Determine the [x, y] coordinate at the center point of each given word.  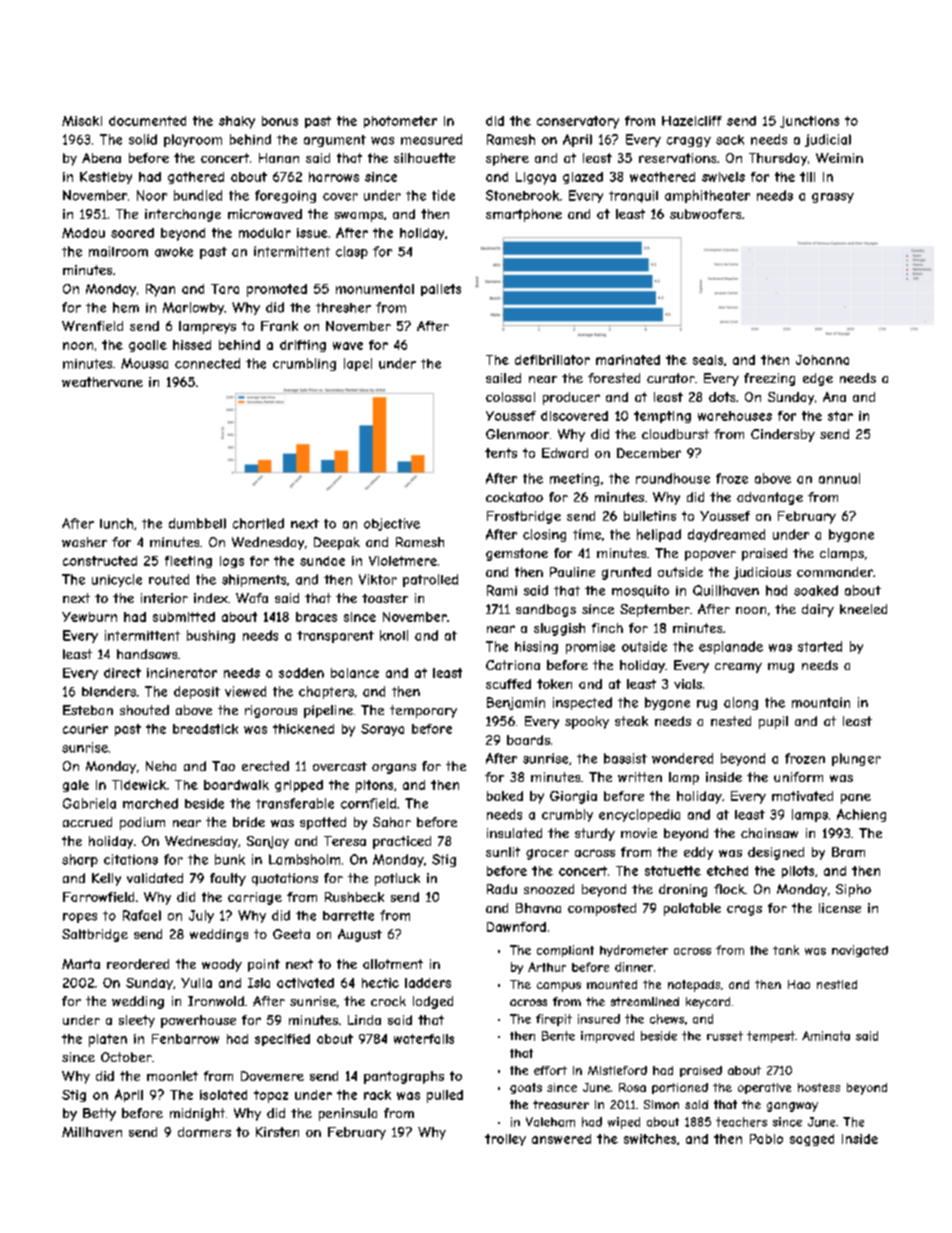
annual [839, 478]
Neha [161, 766]
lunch [116, 523]
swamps [359, 217]
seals [708, 360]
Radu [502, 889]
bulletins [650, 516]
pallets [441, 290]
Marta [81, 964]
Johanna [822, 360]
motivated [802, 796]
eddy [698, 853]
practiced [402, 842]
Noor [152, 195]
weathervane [102, 382]
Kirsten [277, 1132]
